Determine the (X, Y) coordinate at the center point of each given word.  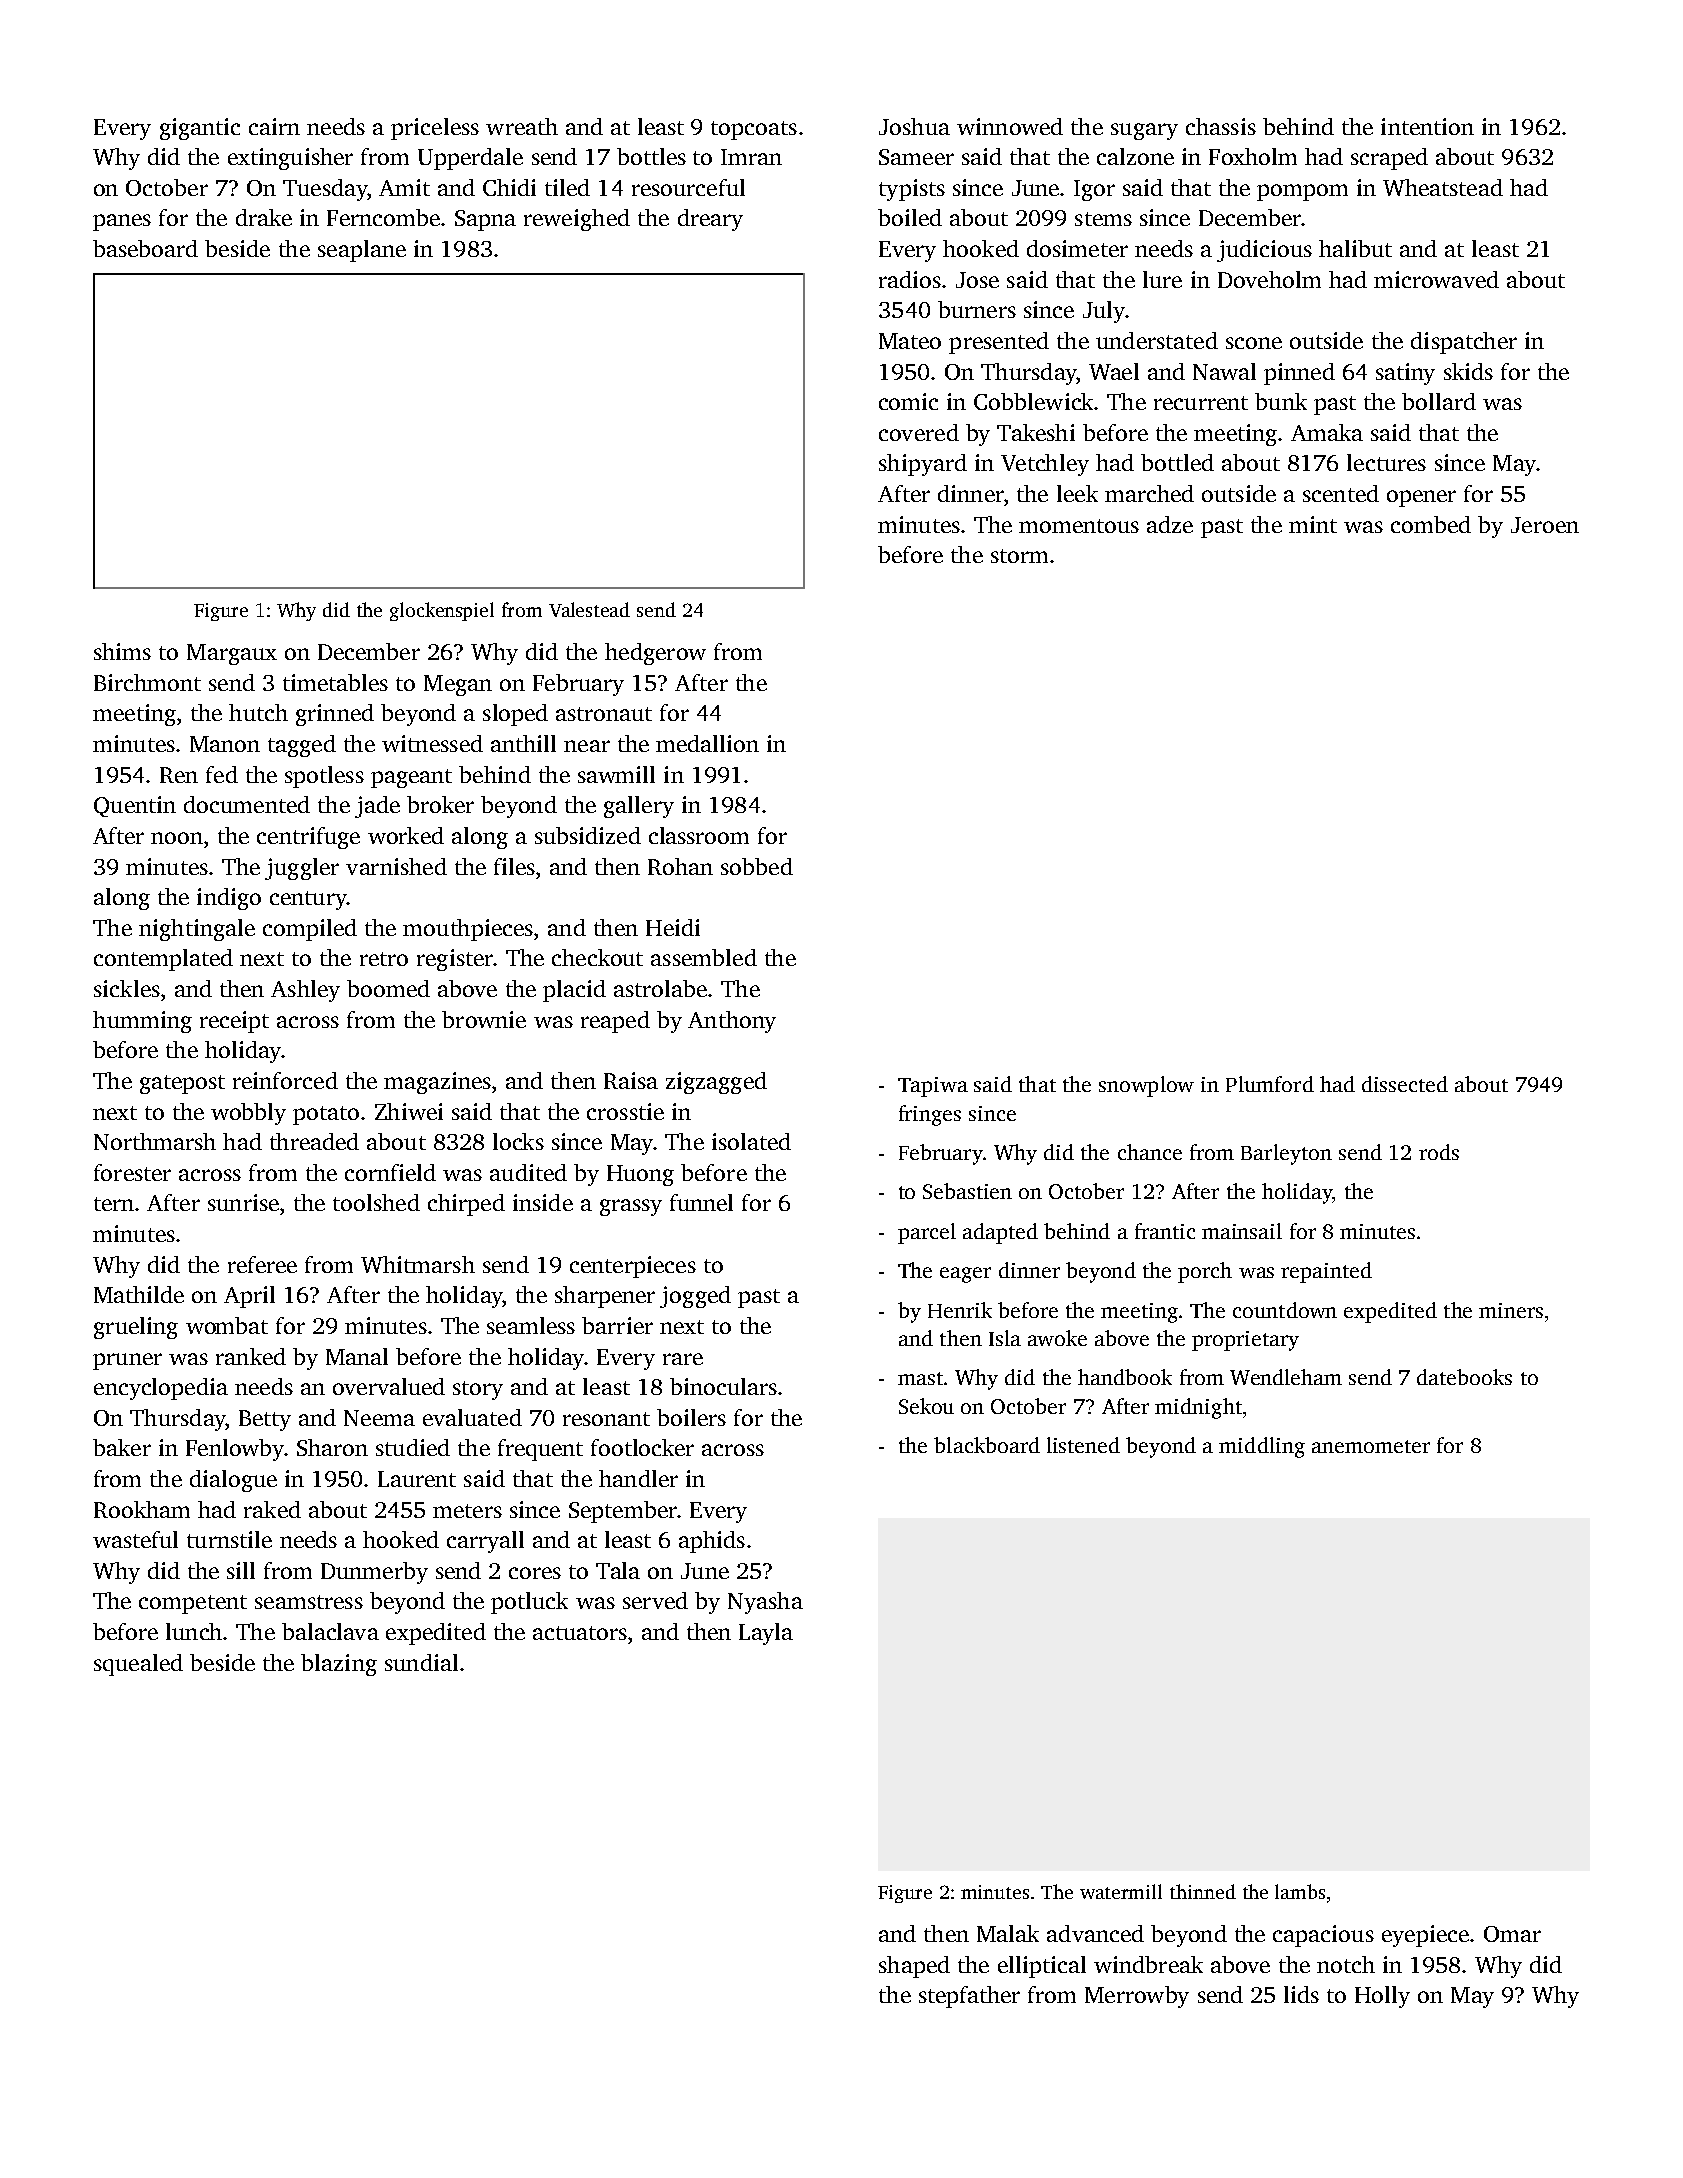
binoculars (723, 1386)
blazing (339, 1665)
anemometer (1371, 1446)
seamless (531, 1325)
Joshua (914, 126)
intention (1427, 126)
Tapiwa (933, 1087)
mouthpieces (468, 930)
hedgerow (655, 654)
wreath (522, 126)
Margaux (232, 654)
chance (1150, 1152)
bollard (1439, 401)
